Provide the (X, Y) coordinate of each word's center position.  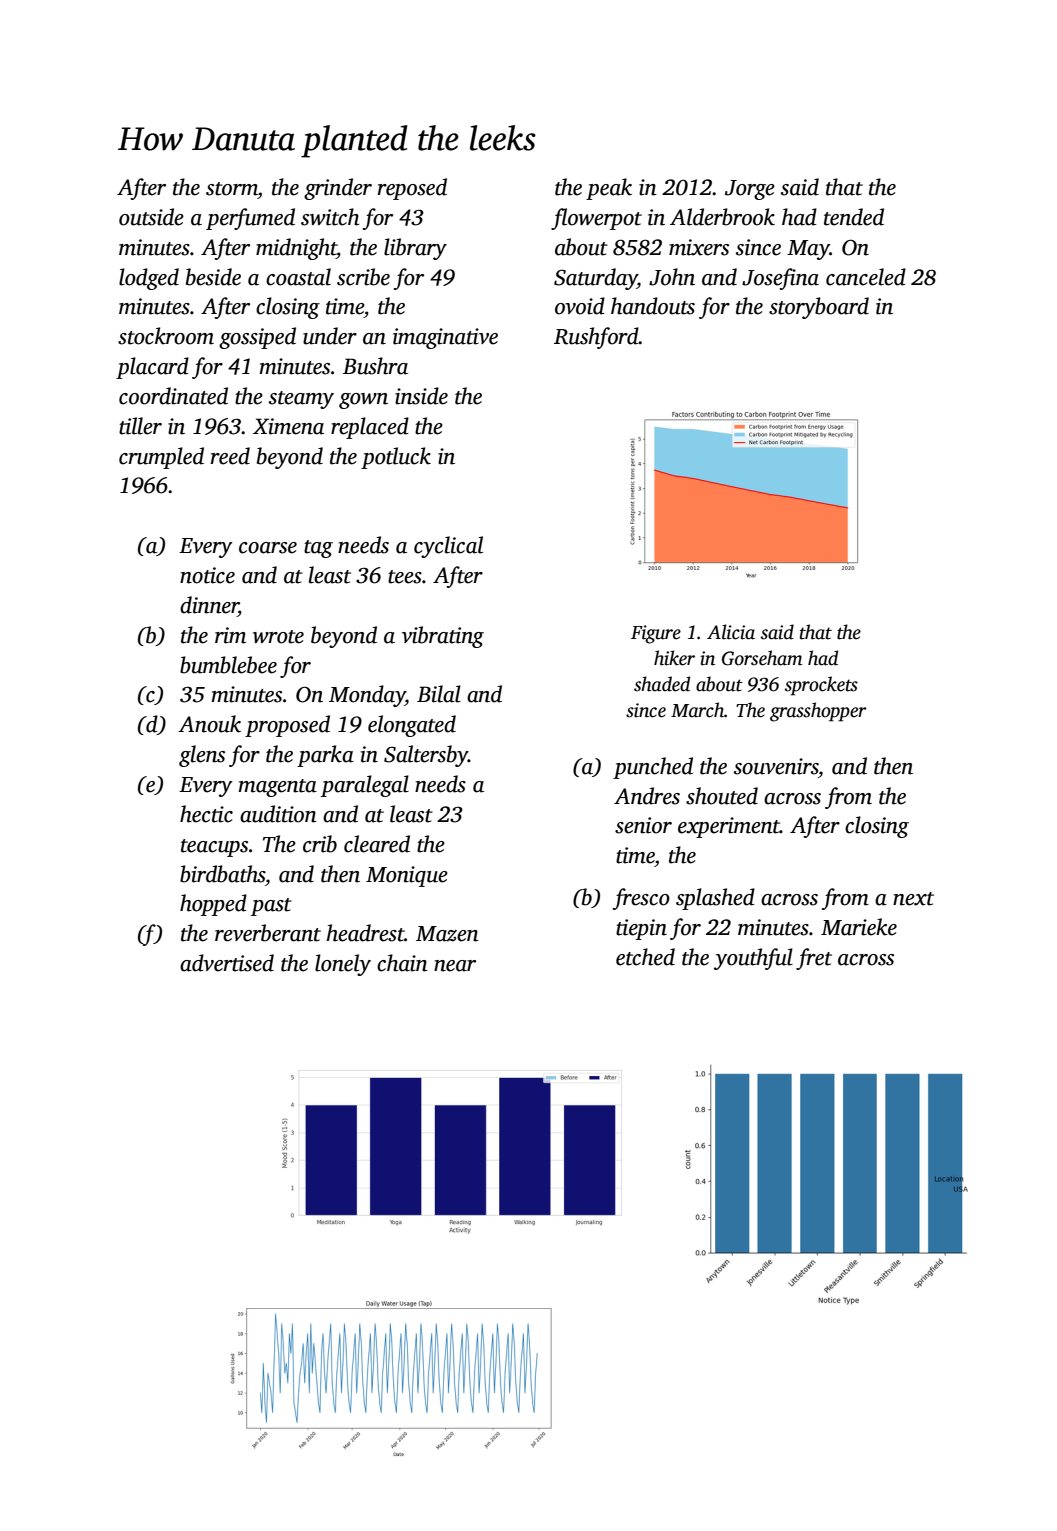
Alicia (731, 632)
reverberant (268, 933)
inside (421, 396)
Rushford (596, 338)
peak (609, 189)
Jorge (750, 190)
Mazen (447, 934)
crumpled (161, 458)
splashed (715, 899)
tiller (140, 426)
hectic (206, 814)
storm (232, 189)
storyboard (819, 308)
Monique (407, 876)
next (913, 899)
